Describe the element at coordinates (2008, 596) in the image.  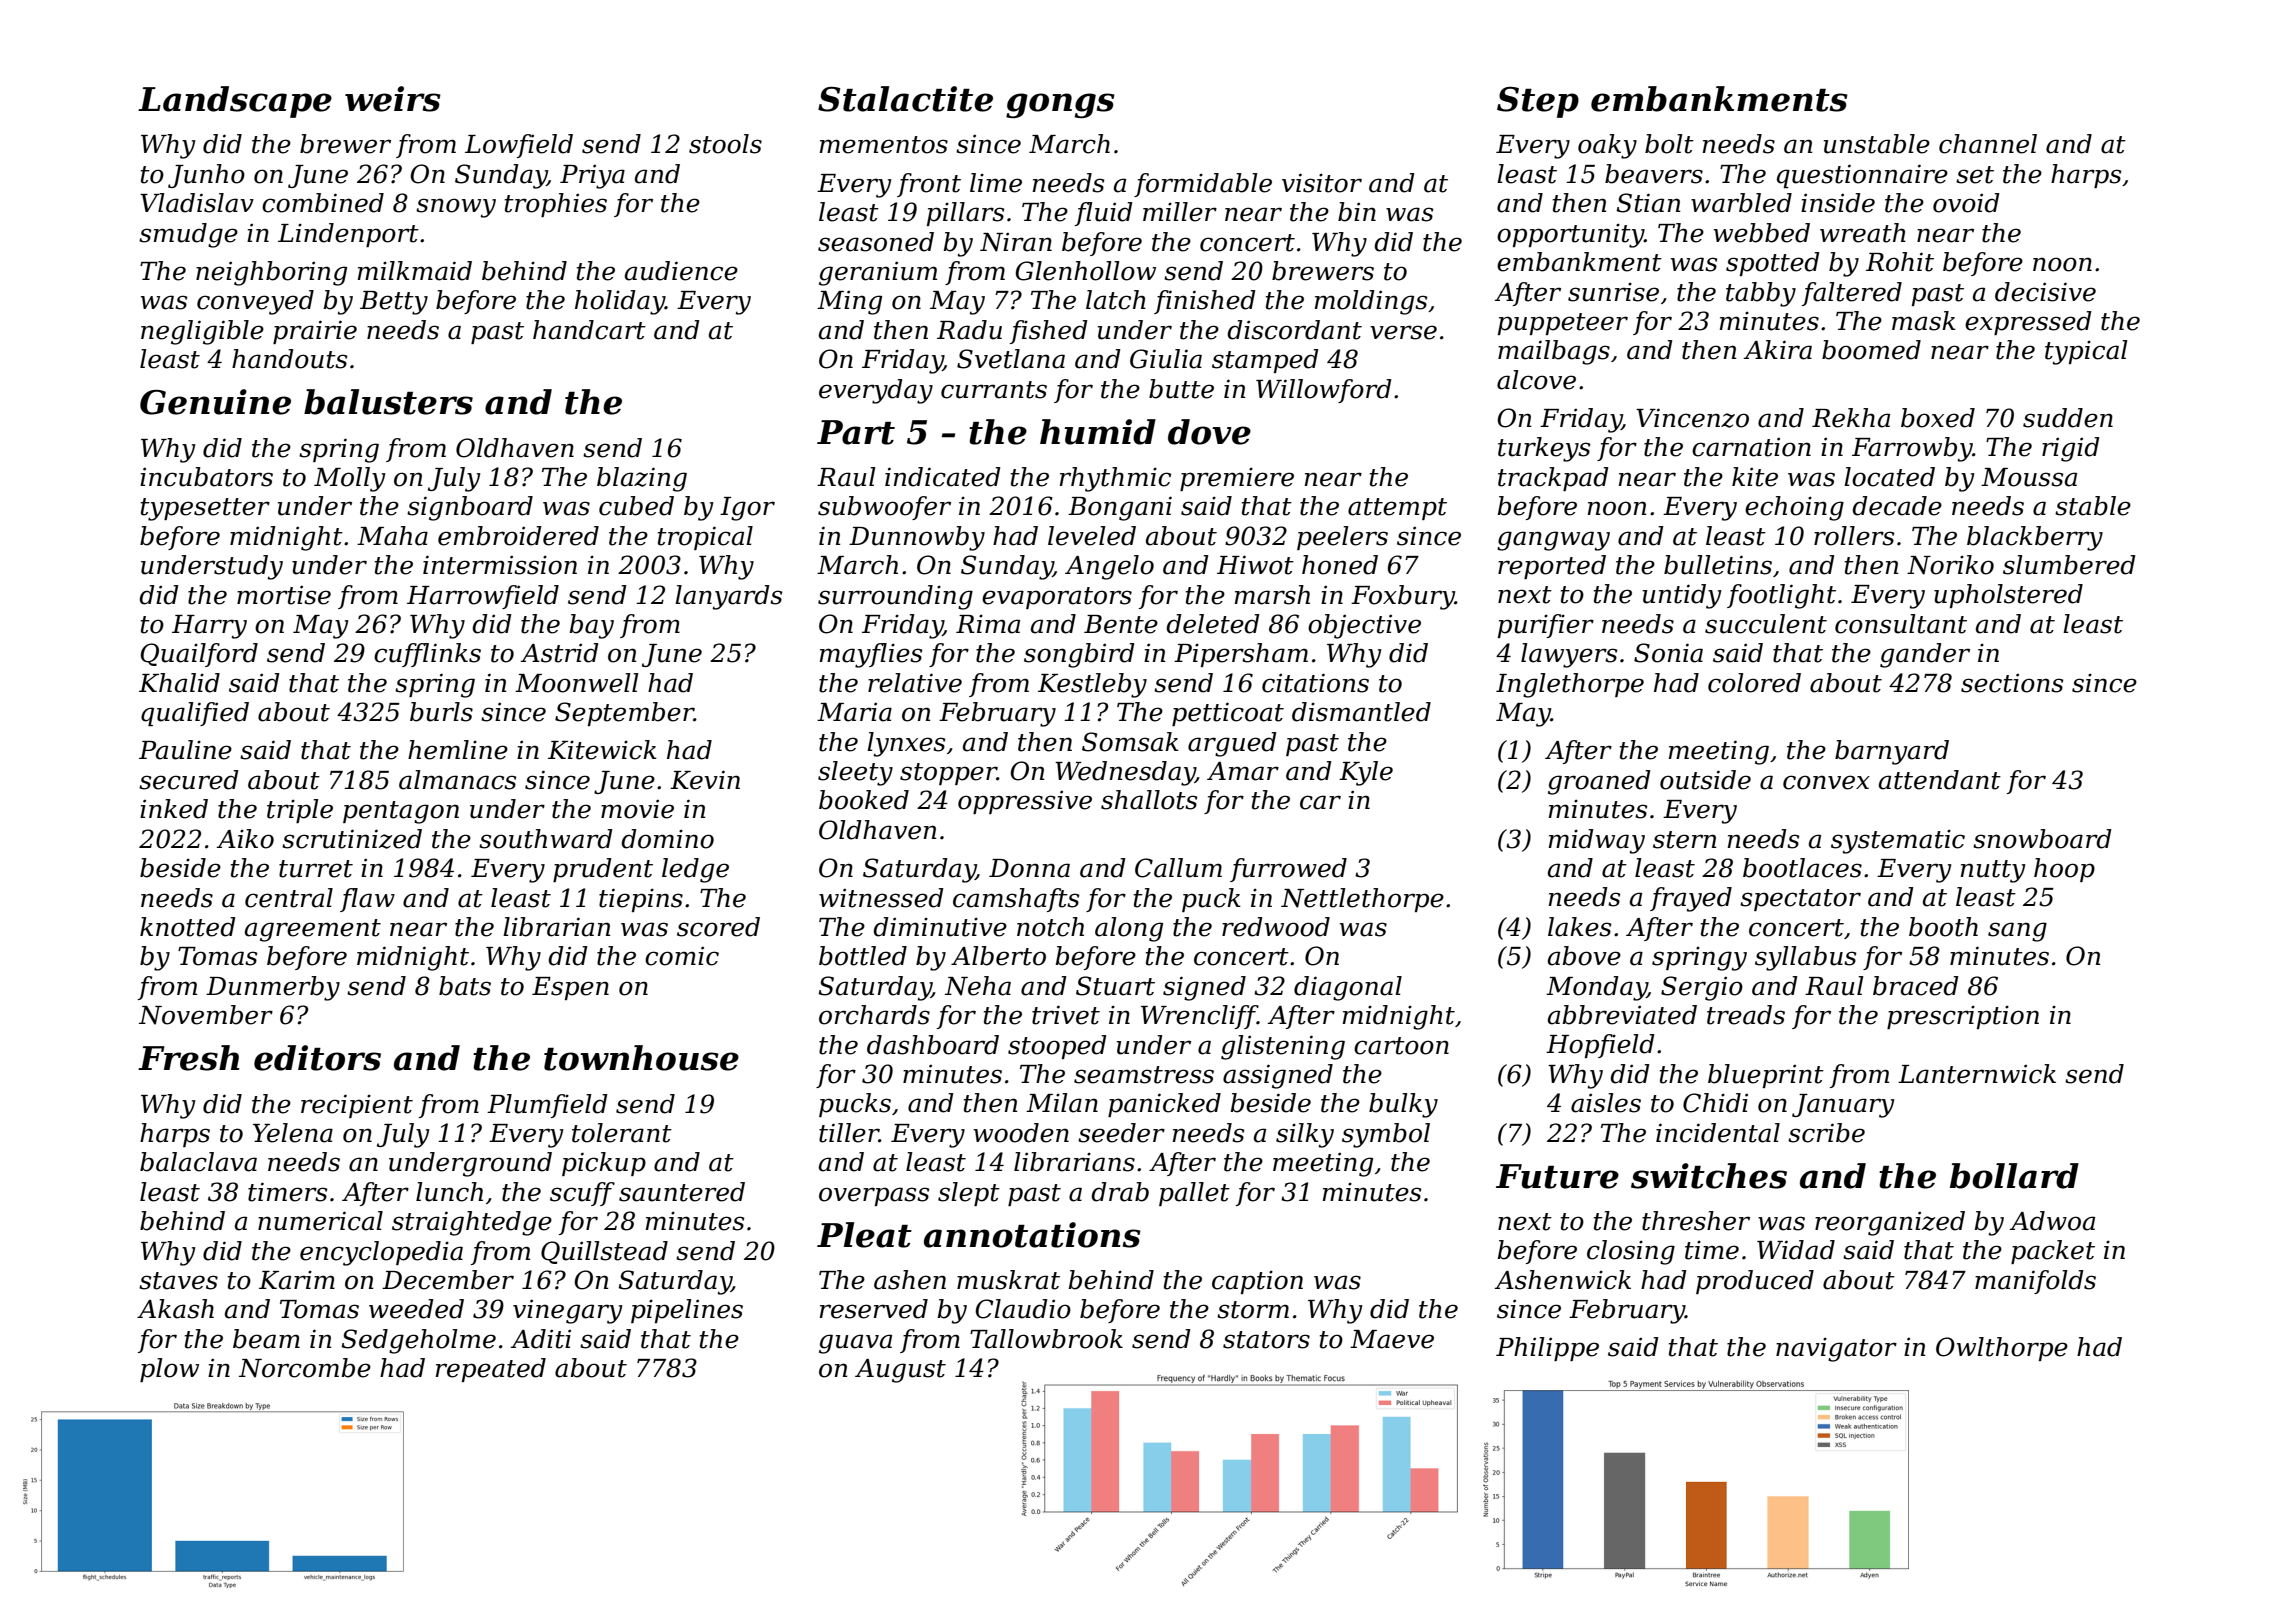
I see `upholstered` at that location.
